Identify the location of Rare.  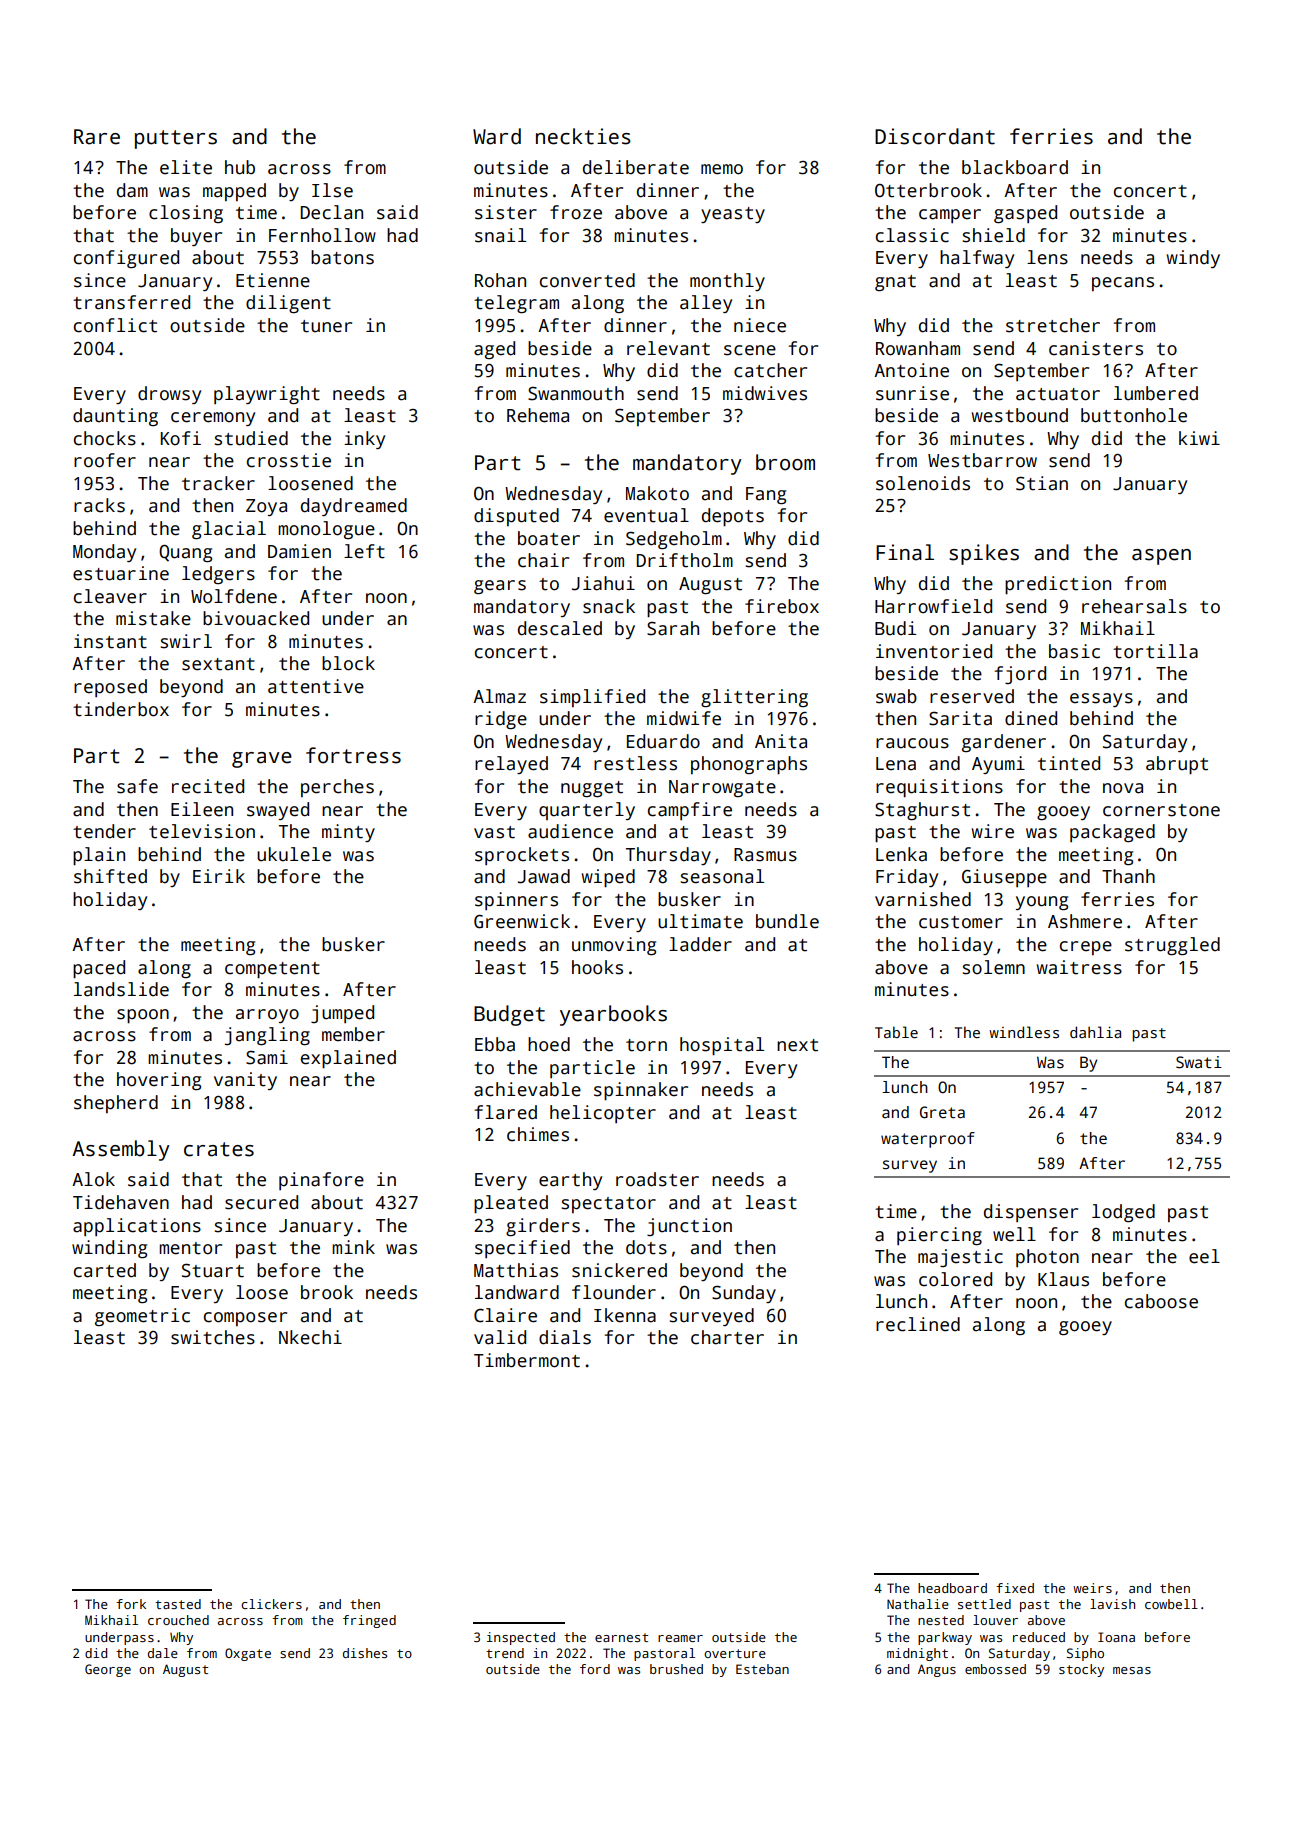
(97, 137).
